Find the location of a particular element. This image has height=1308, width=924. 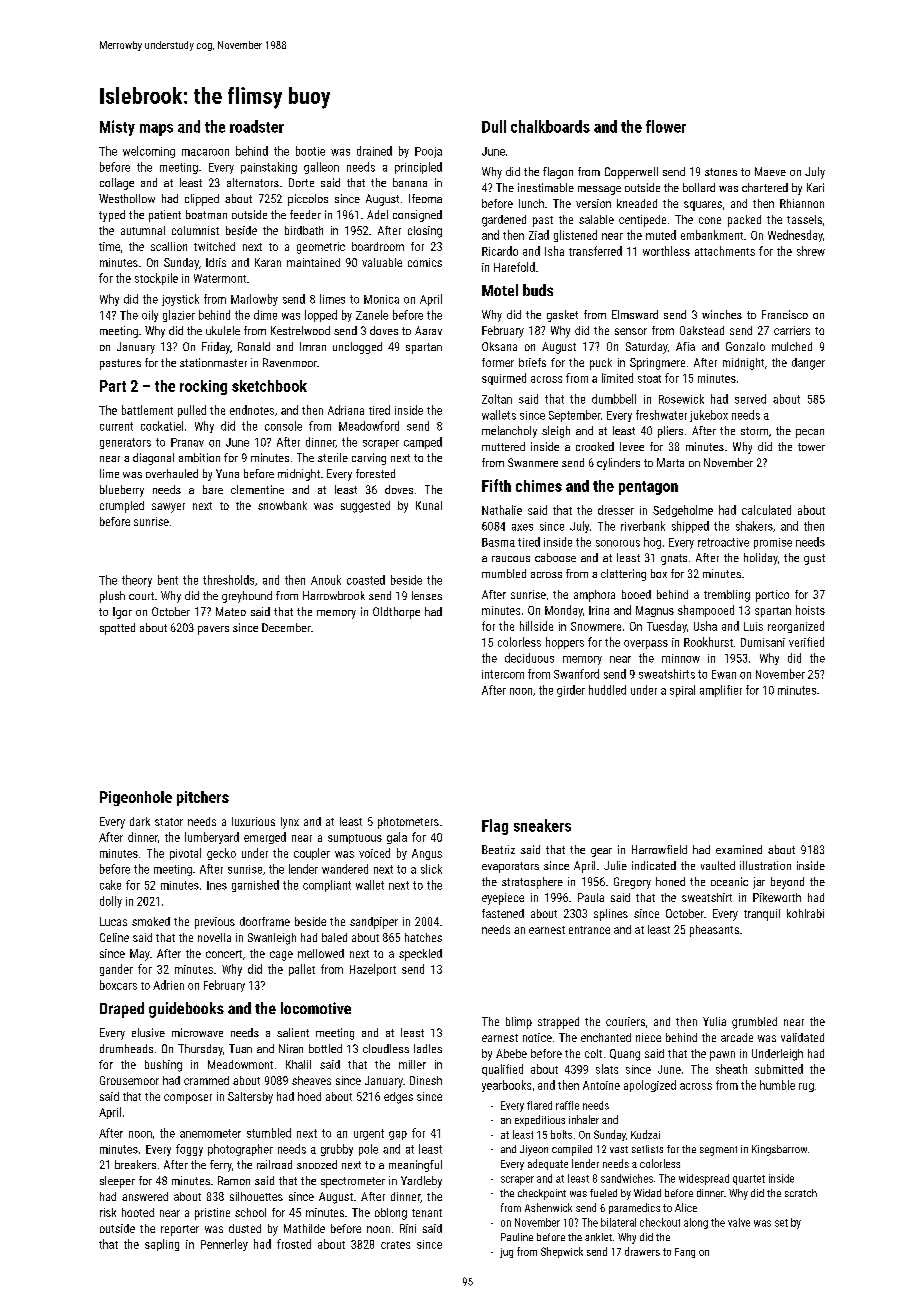

maps is located at coordinates (156, 130).
